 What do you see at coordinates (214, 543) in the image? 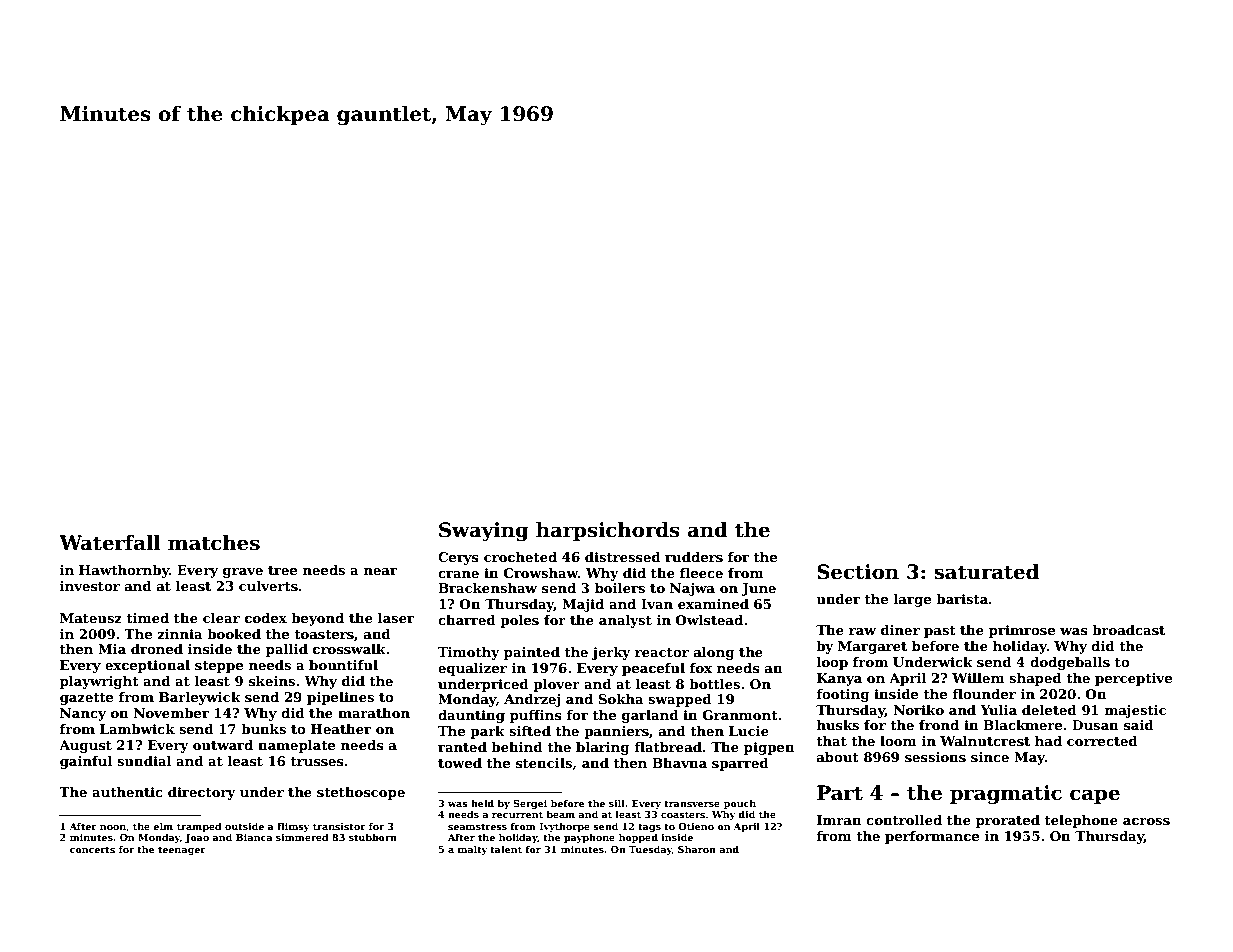
I see `matches` at bounding box center [214, 543].
